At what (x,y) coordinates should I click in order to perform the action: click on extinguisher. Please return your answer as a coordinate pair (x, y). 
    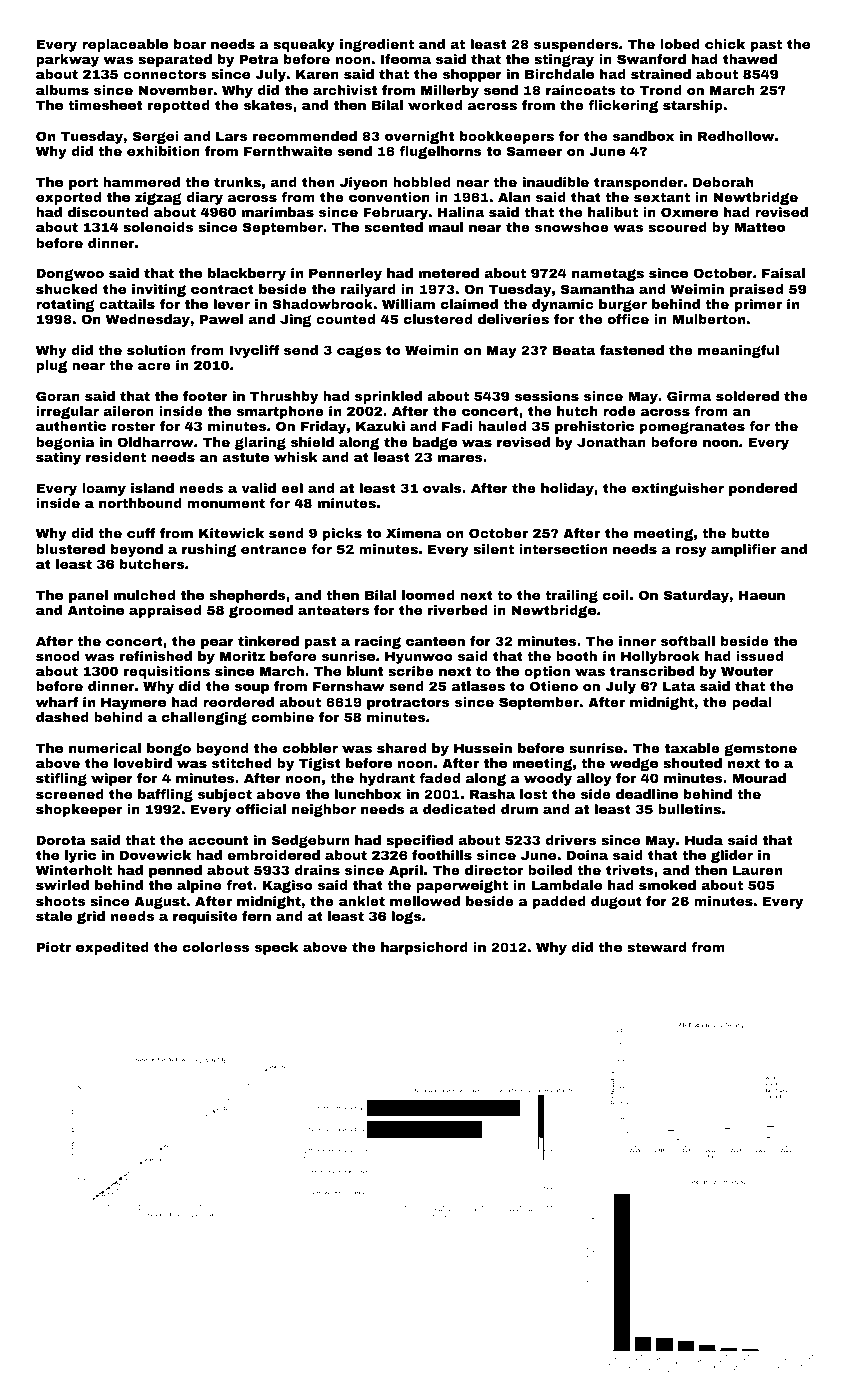
    Looking at the image, I should click on (678, 489).
